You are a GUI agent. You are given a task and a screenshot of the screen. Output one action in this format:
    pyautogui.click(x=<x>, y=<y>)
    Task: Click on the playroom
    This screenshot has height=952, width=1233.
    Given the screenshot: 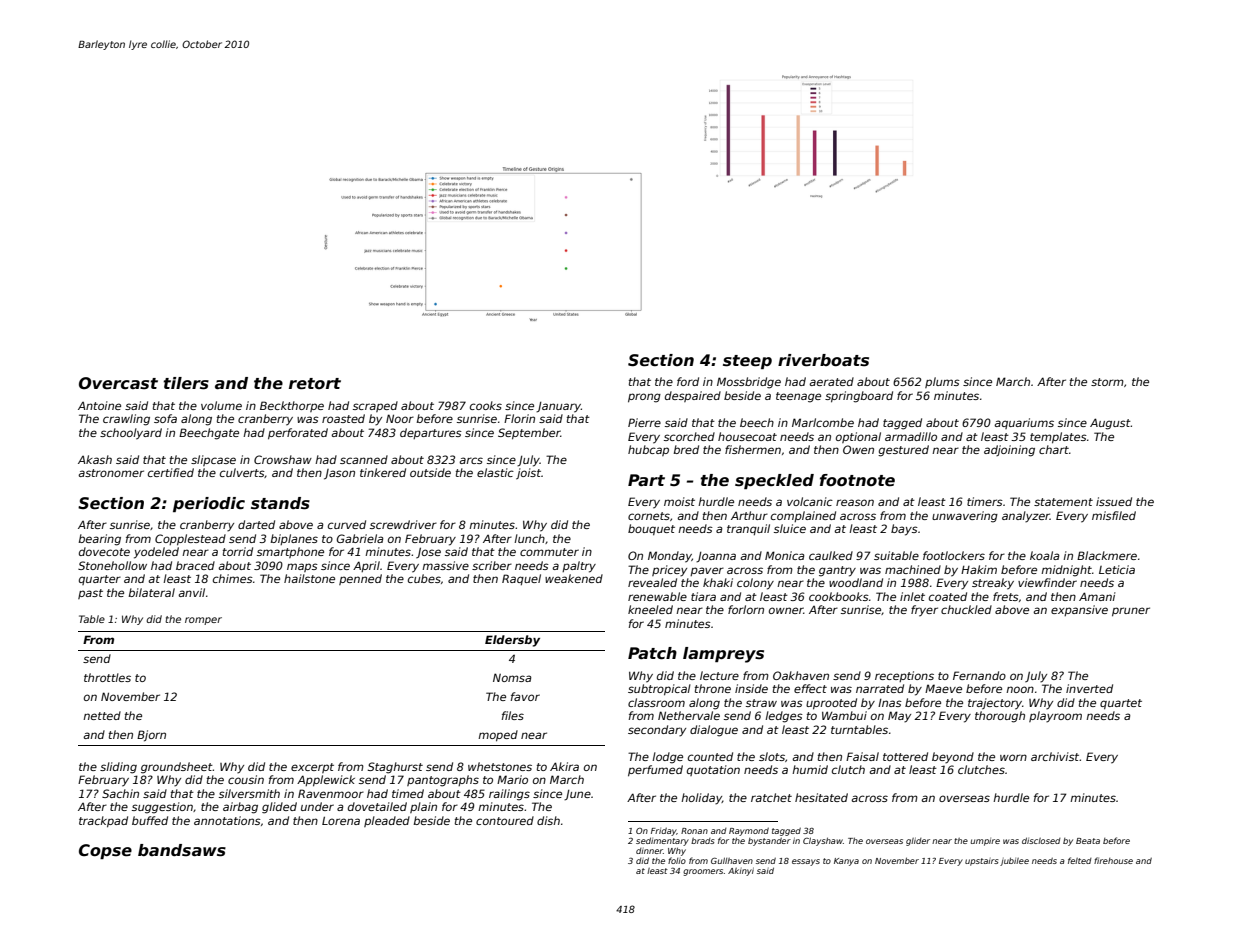 What is the action you would take?
    pyautogui.click(x=1055, y=717)
